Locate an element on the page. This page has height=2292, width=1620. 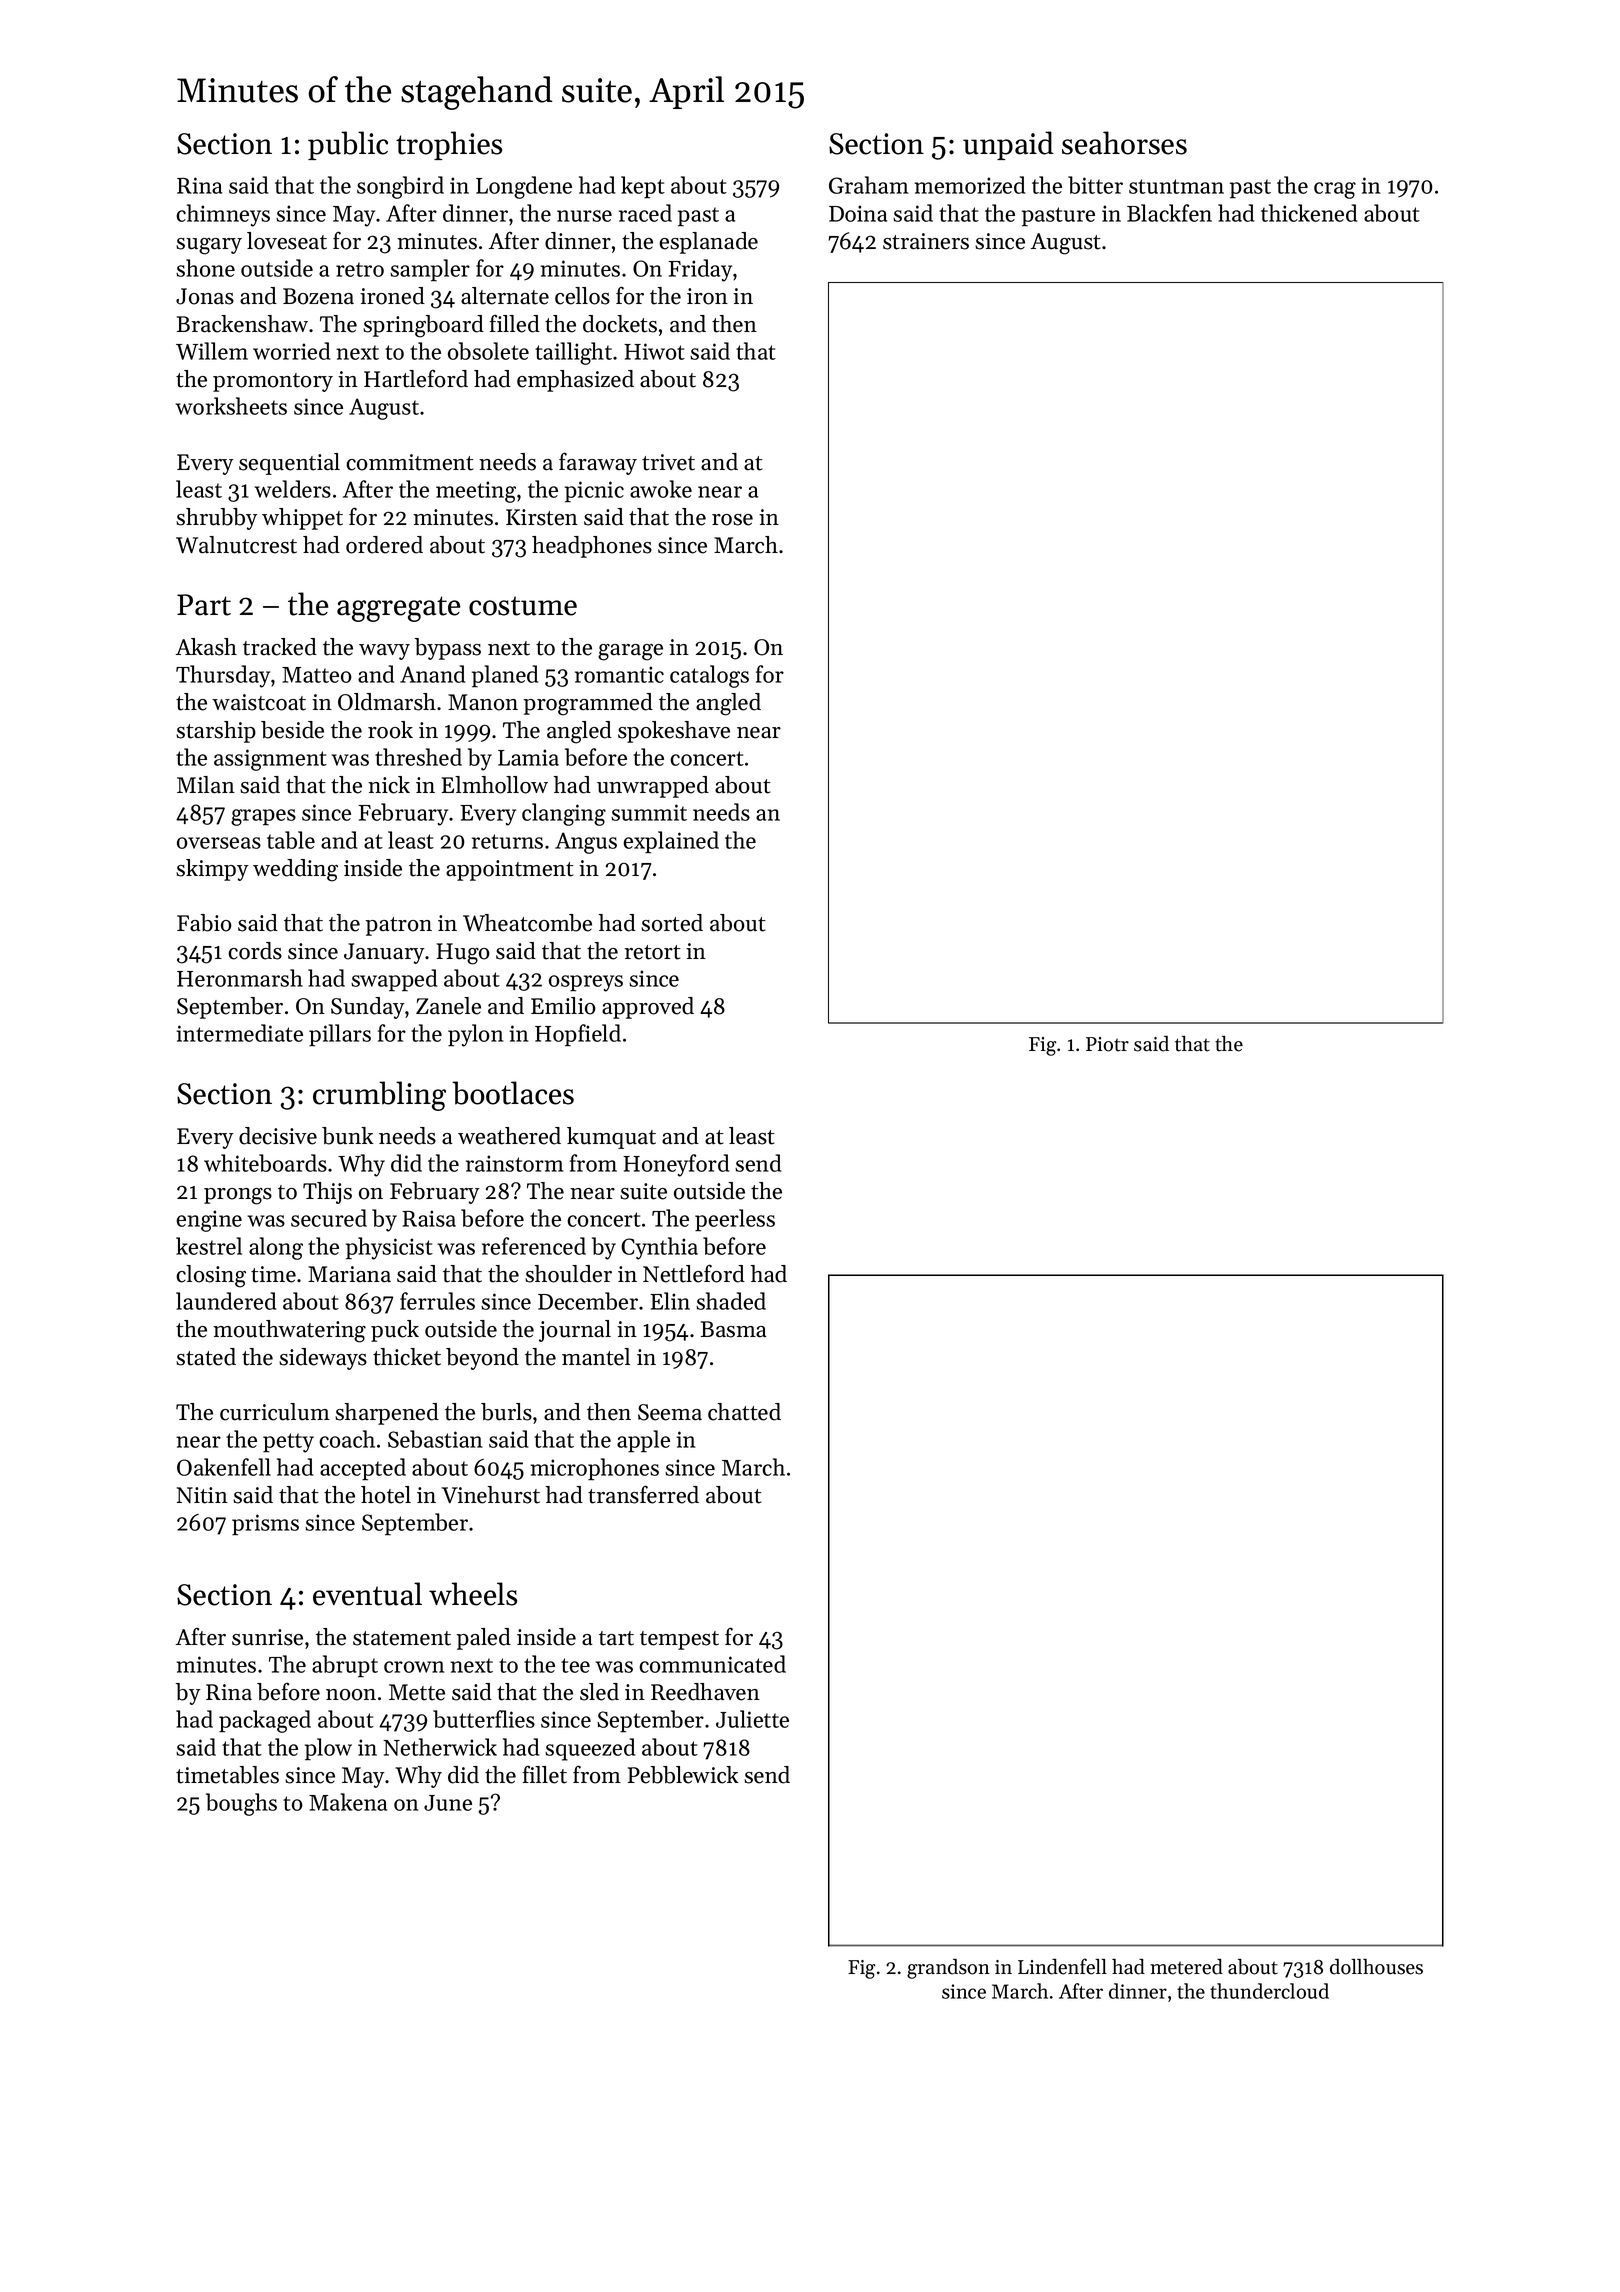
nick is located at coordinates (389, 785).
